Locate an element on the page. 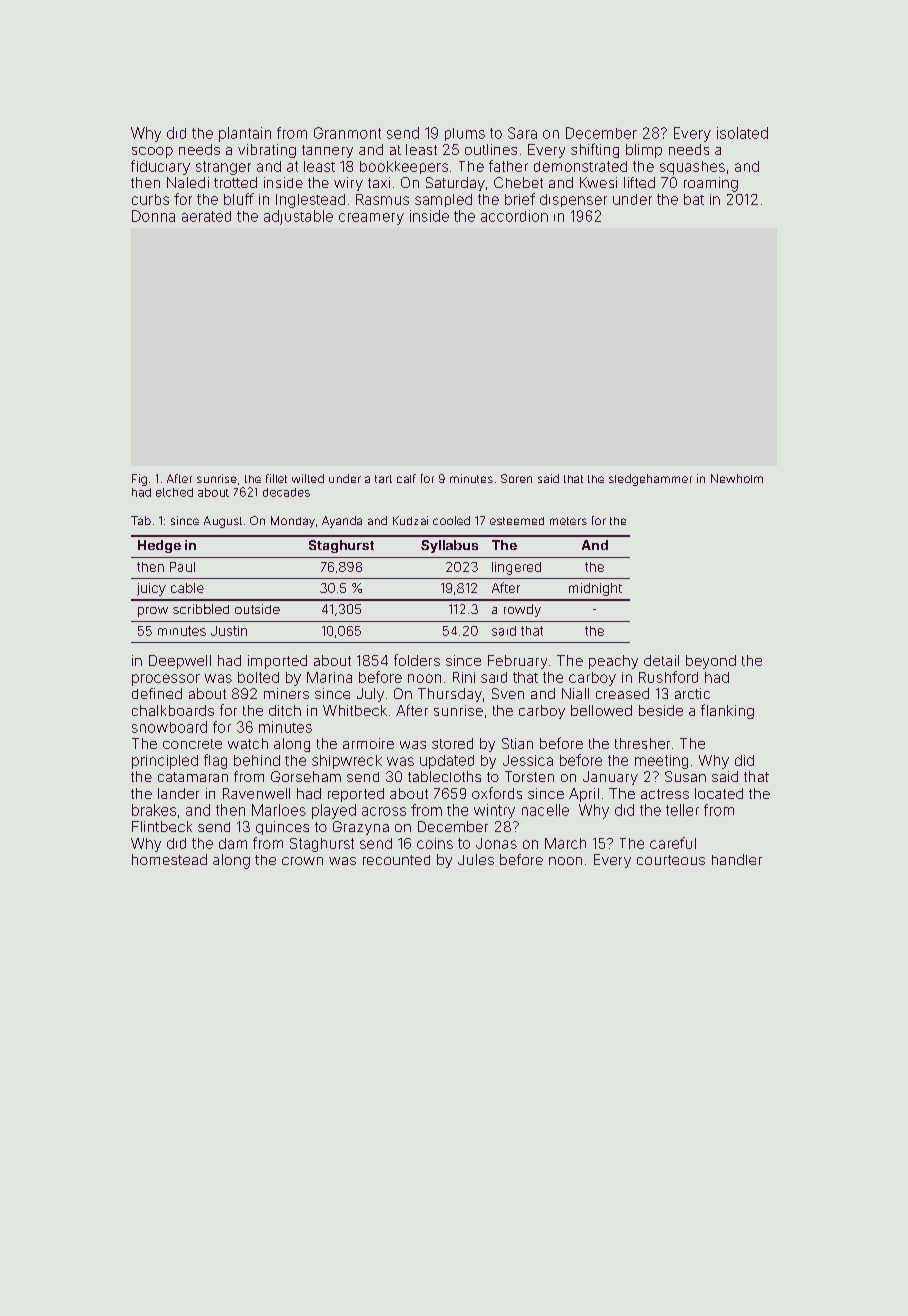 The image size is (908, 1316). trotted is located at coordinates (235, 182).
